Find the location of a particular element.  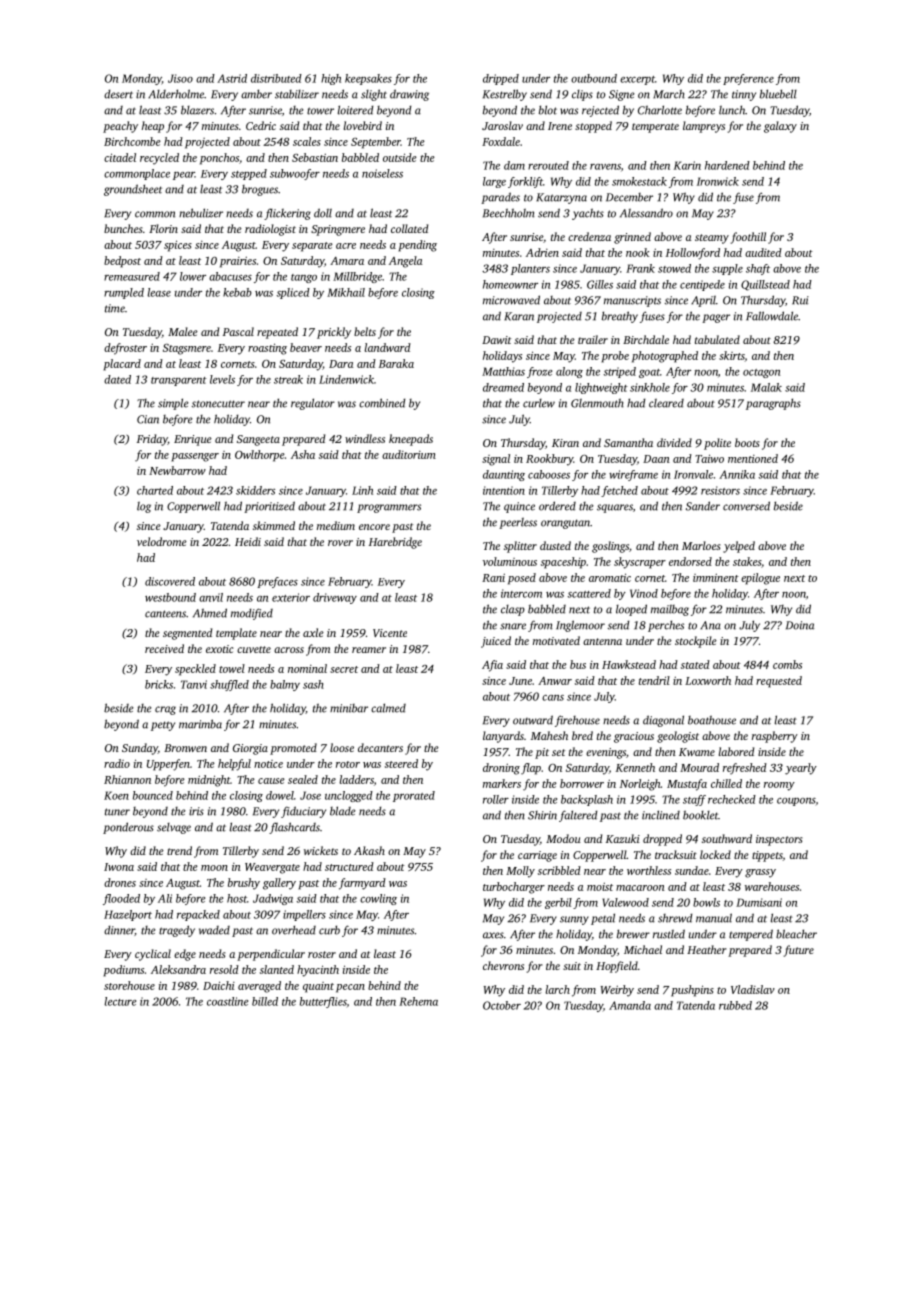

Afia is located at coordinates (492, 666).
